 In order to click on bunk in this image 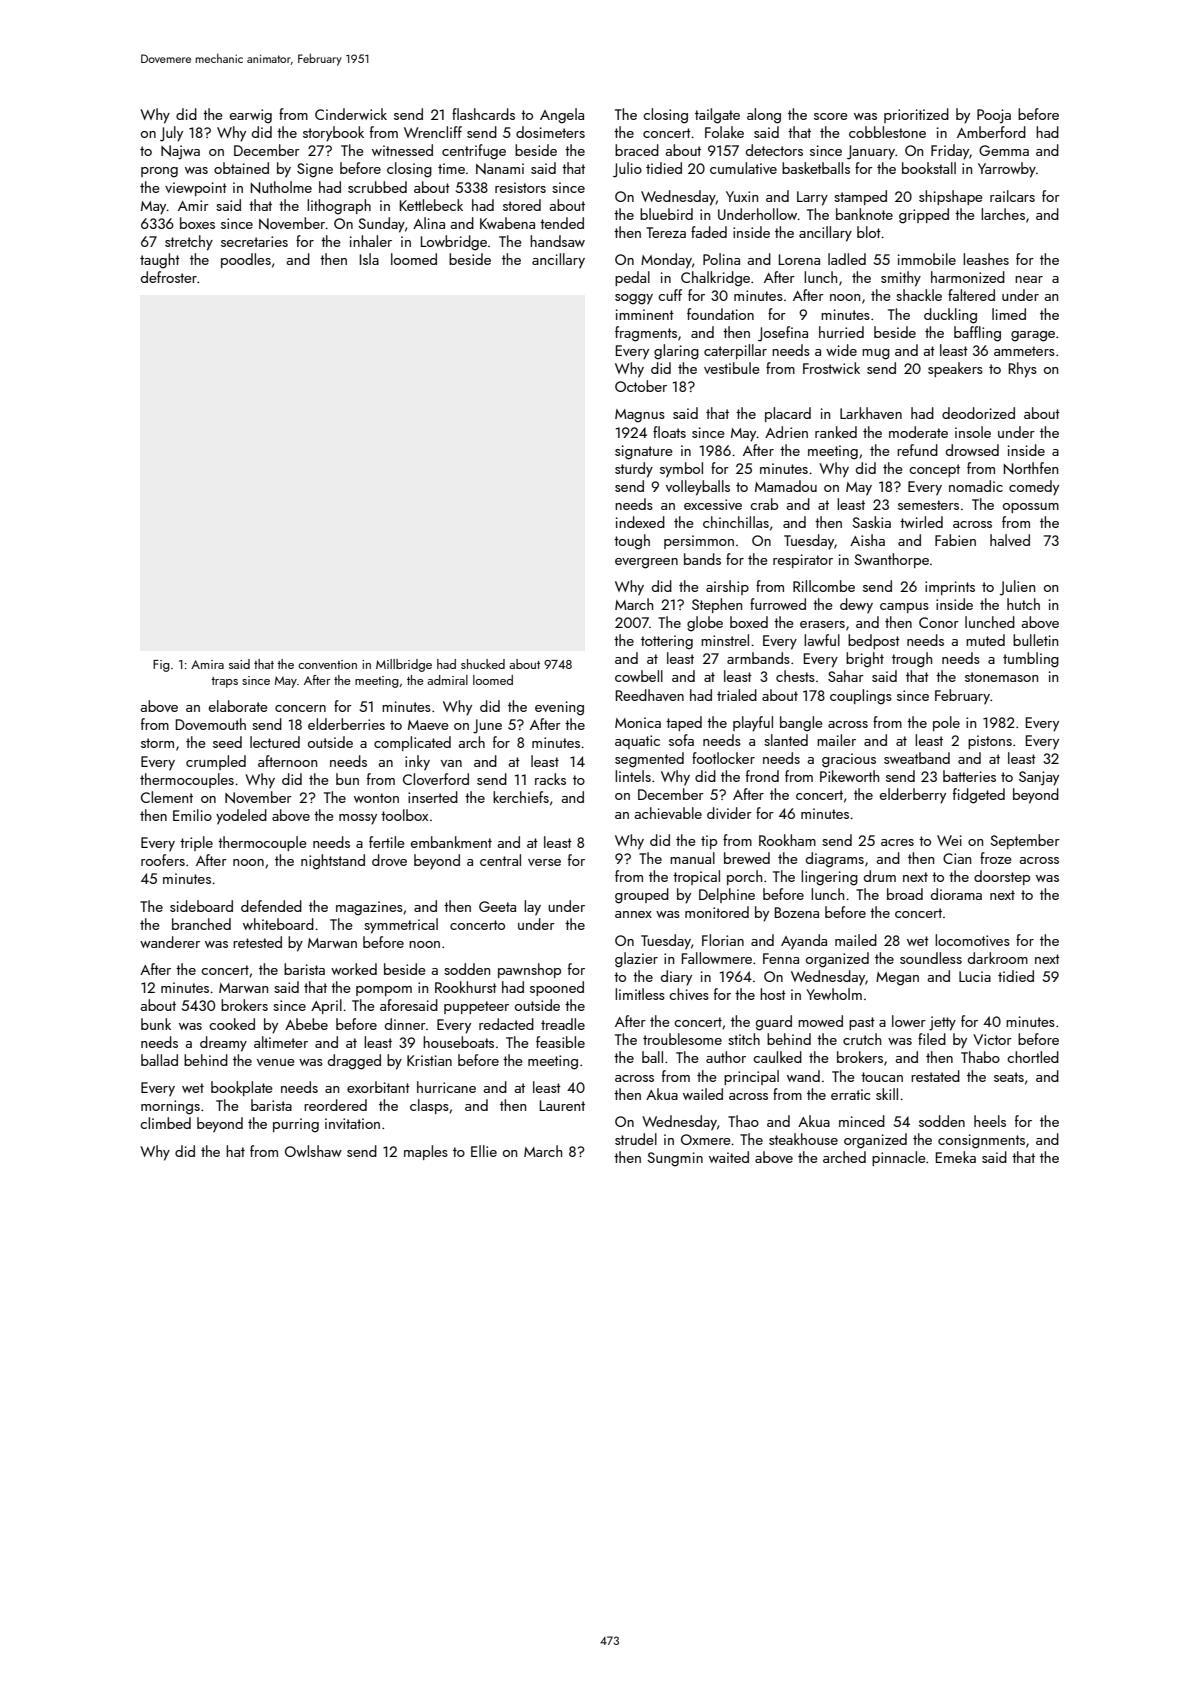, I will do `click(156, 1024)`.
